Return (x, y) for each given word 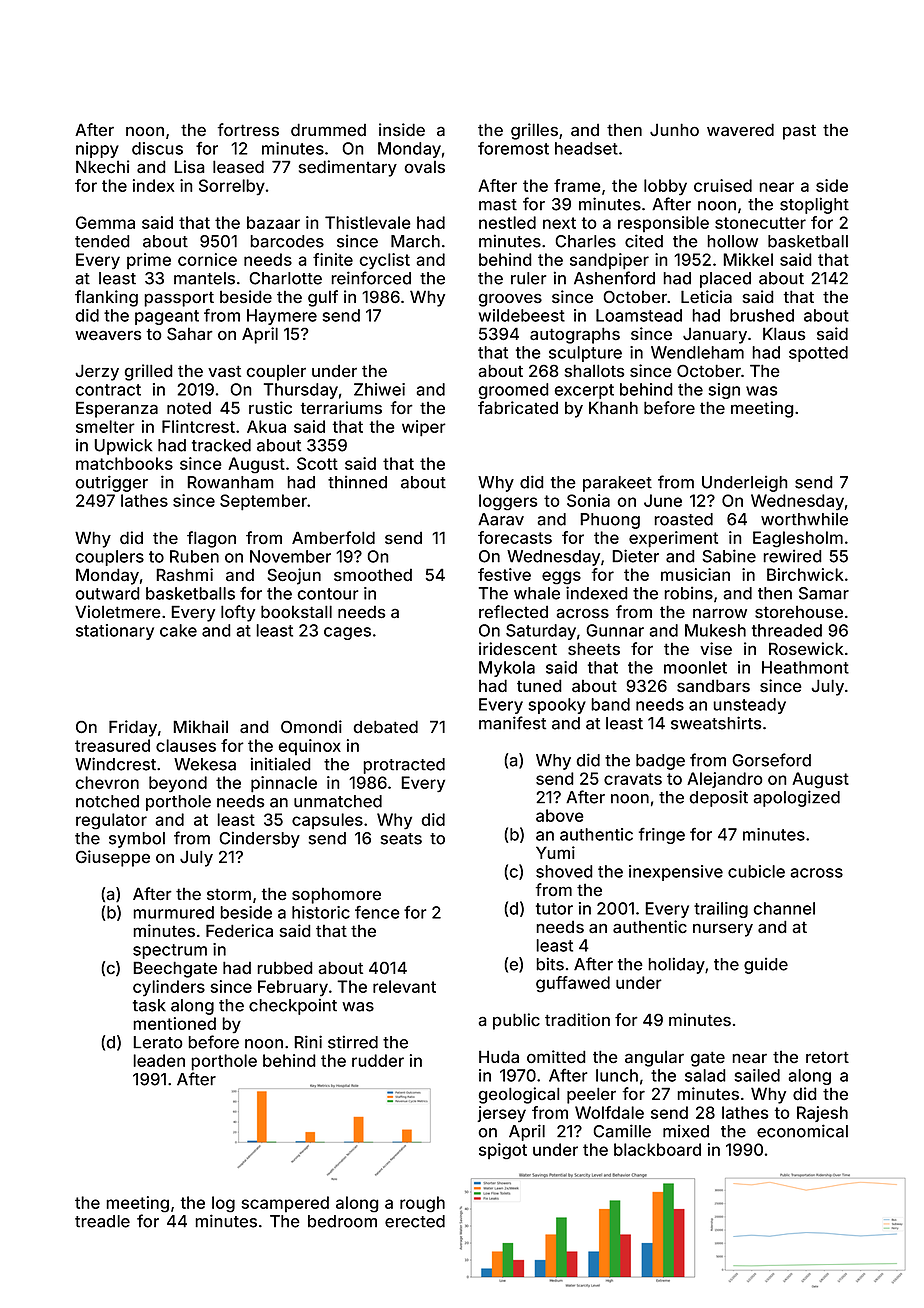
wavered (740, 129)
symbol (137, 840)
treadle (102, 1221)
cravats (633, 779)
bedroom (342, 1221)
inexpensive (676, 873)
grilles (534, 131)
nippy (97, 150)
